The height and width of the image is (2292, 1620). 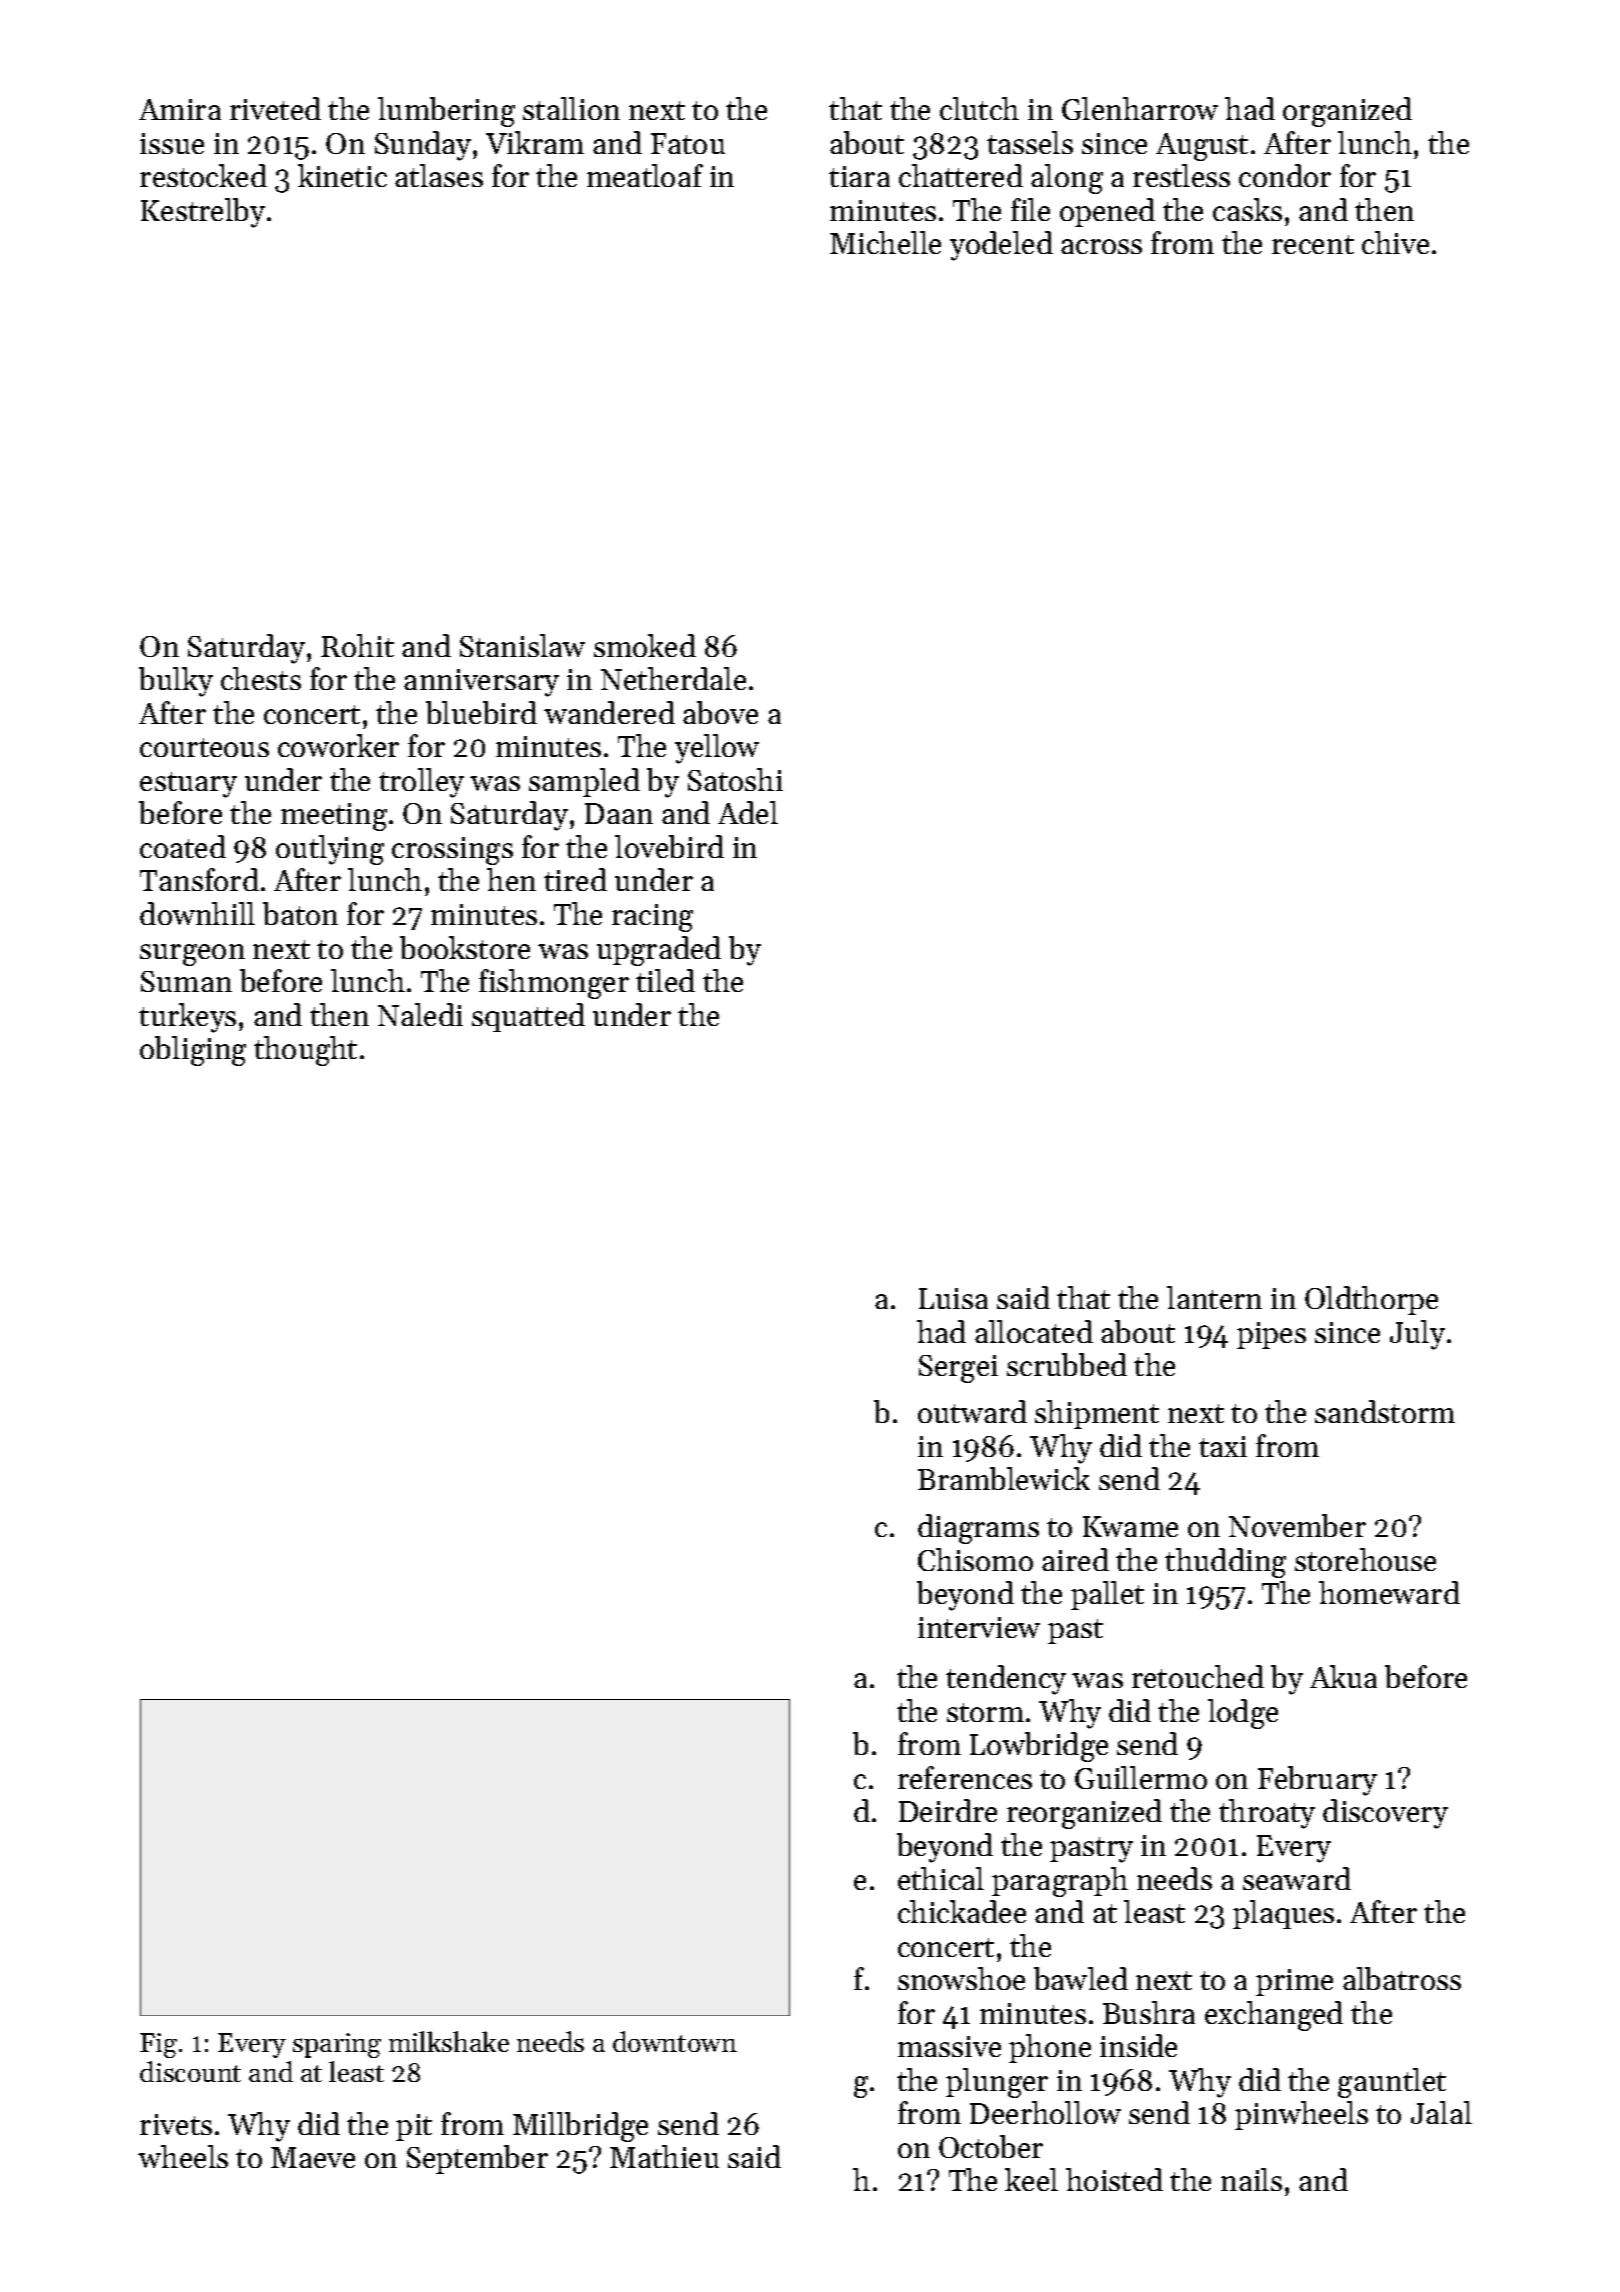 I want to click on Fatou, so click(x=688, y=143).
